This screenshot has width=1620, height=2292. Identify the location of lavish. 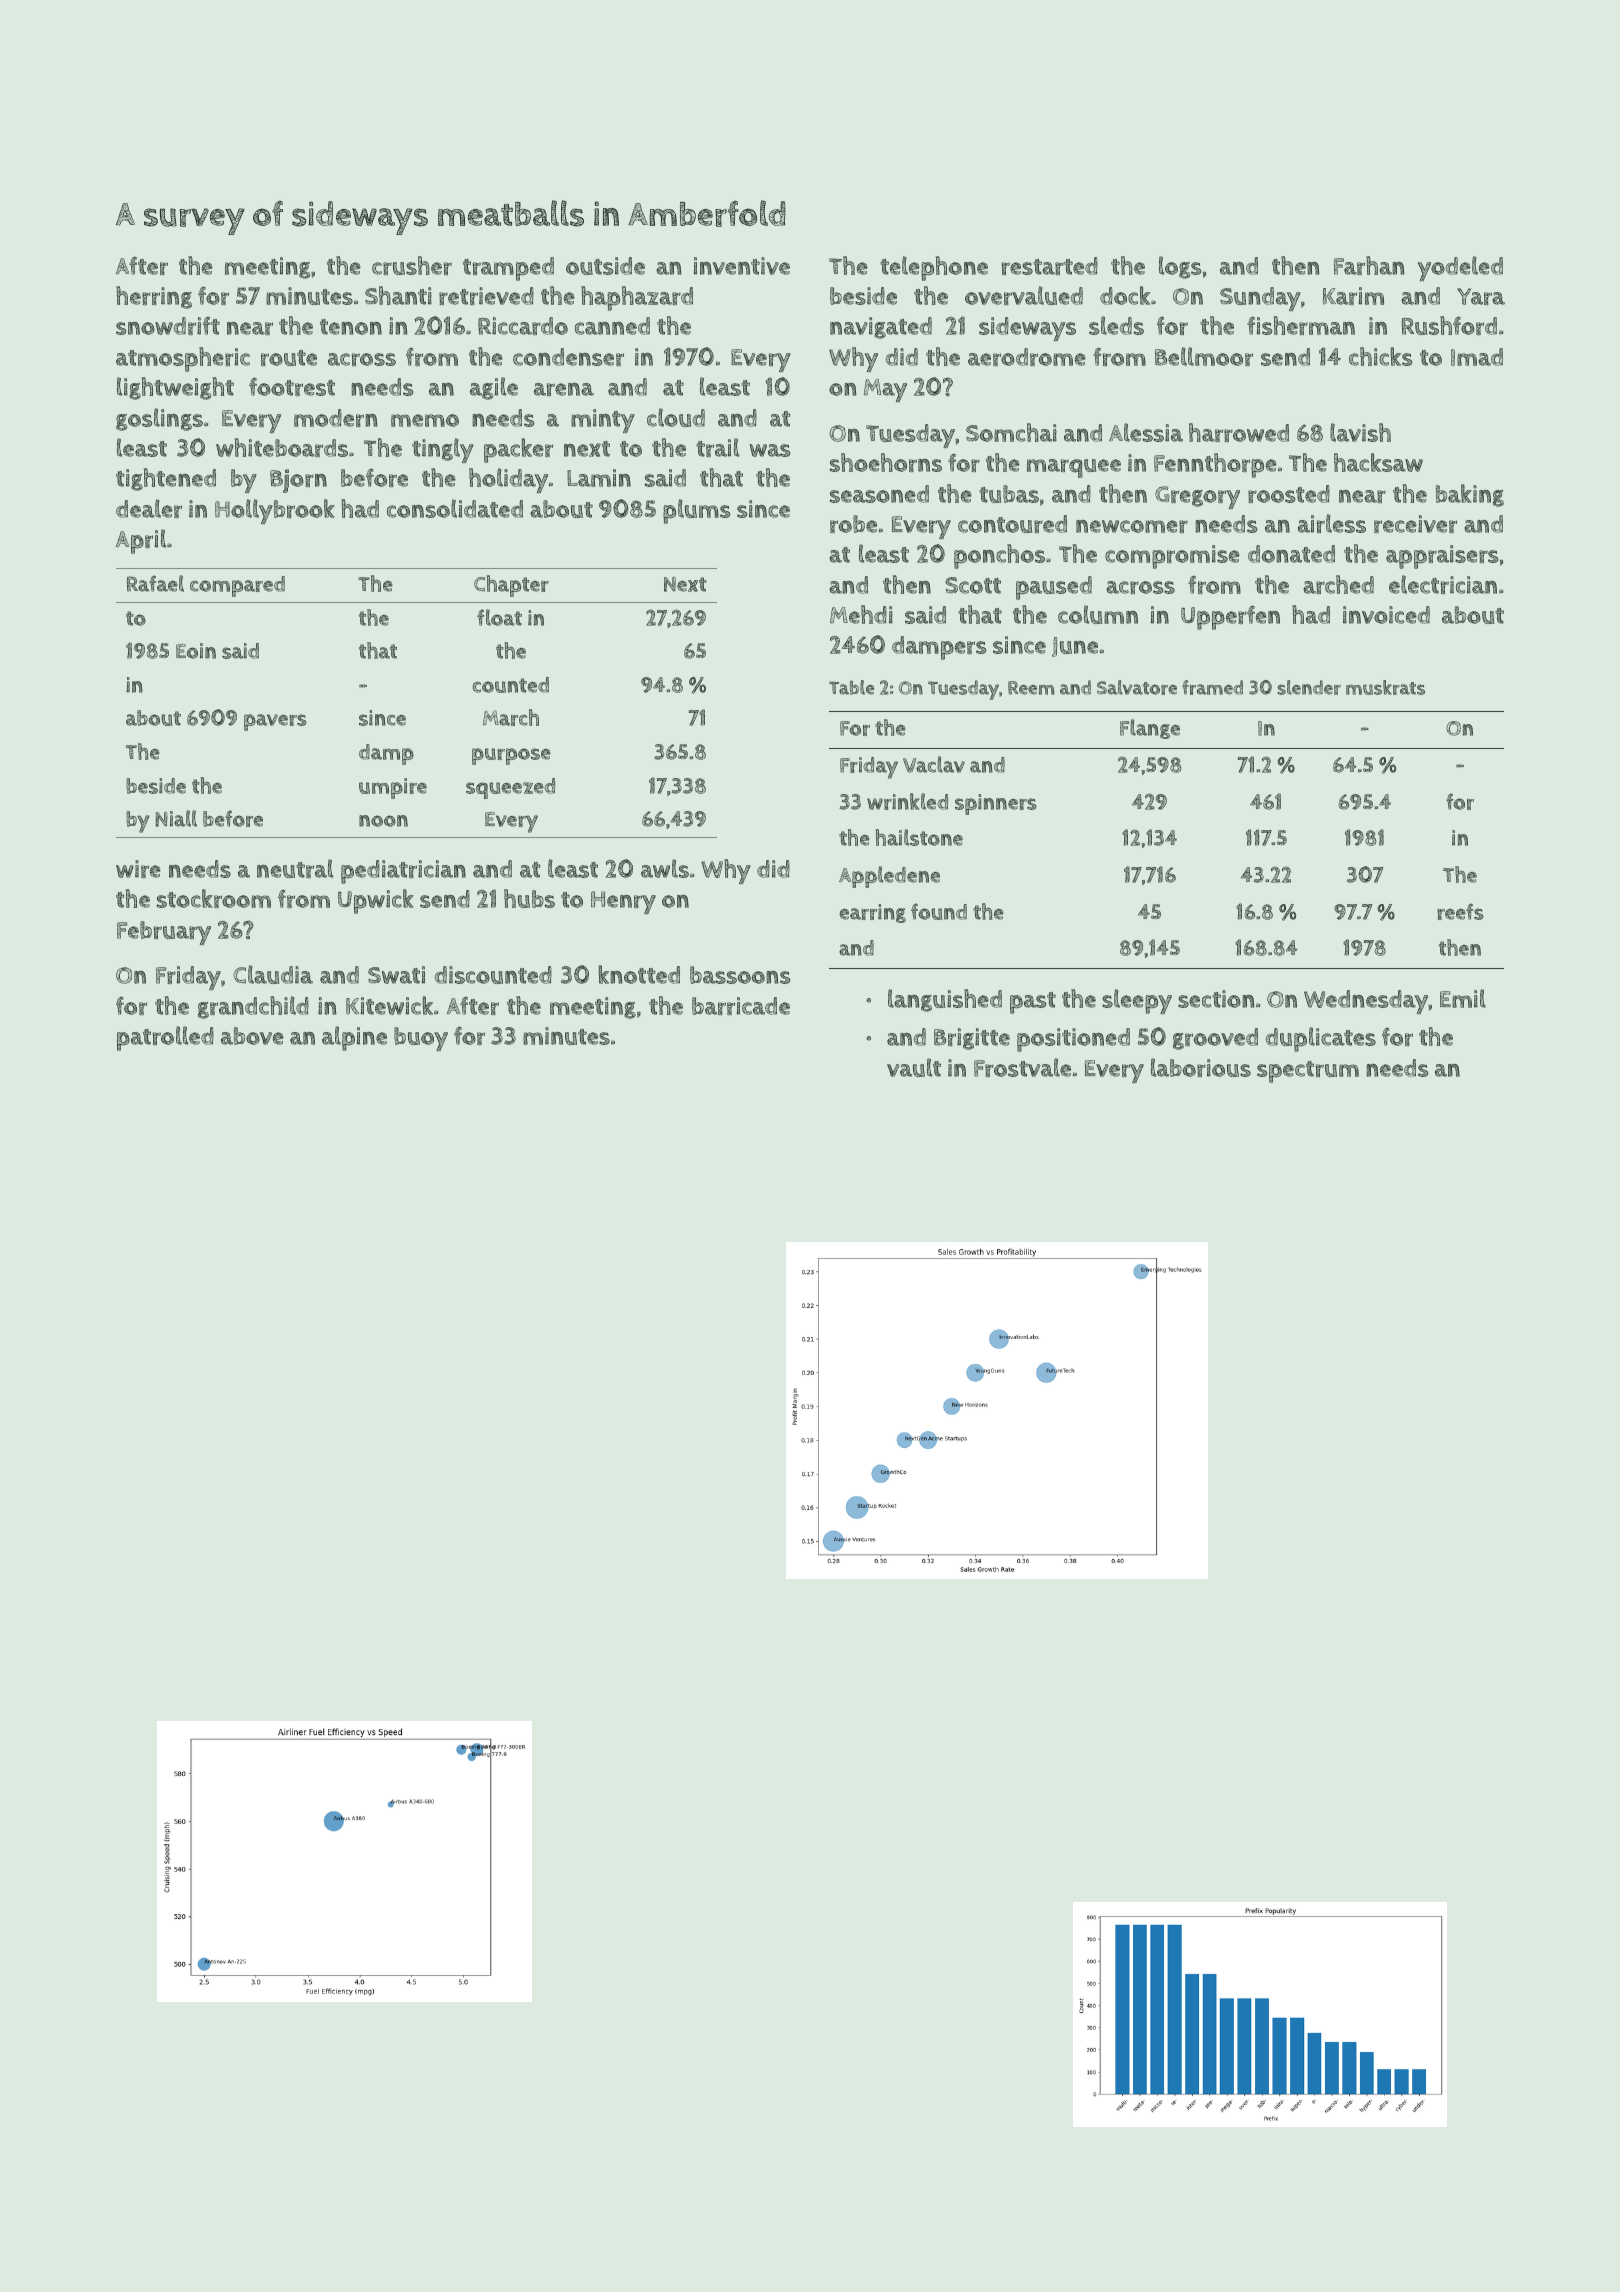
(1360, 432).
